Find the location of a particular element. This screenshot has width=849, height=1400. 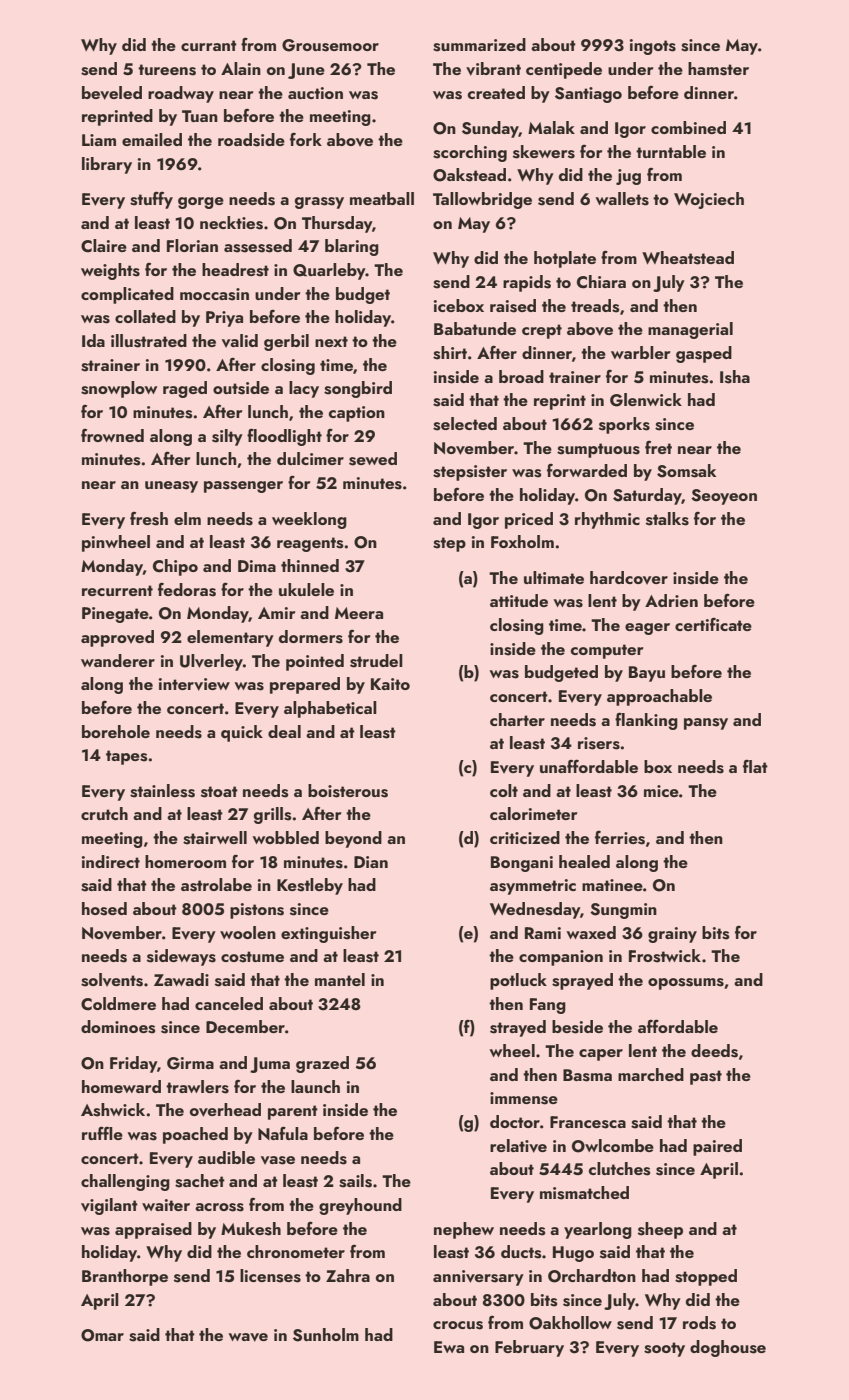

treads is located at coordinates (595, 306).
